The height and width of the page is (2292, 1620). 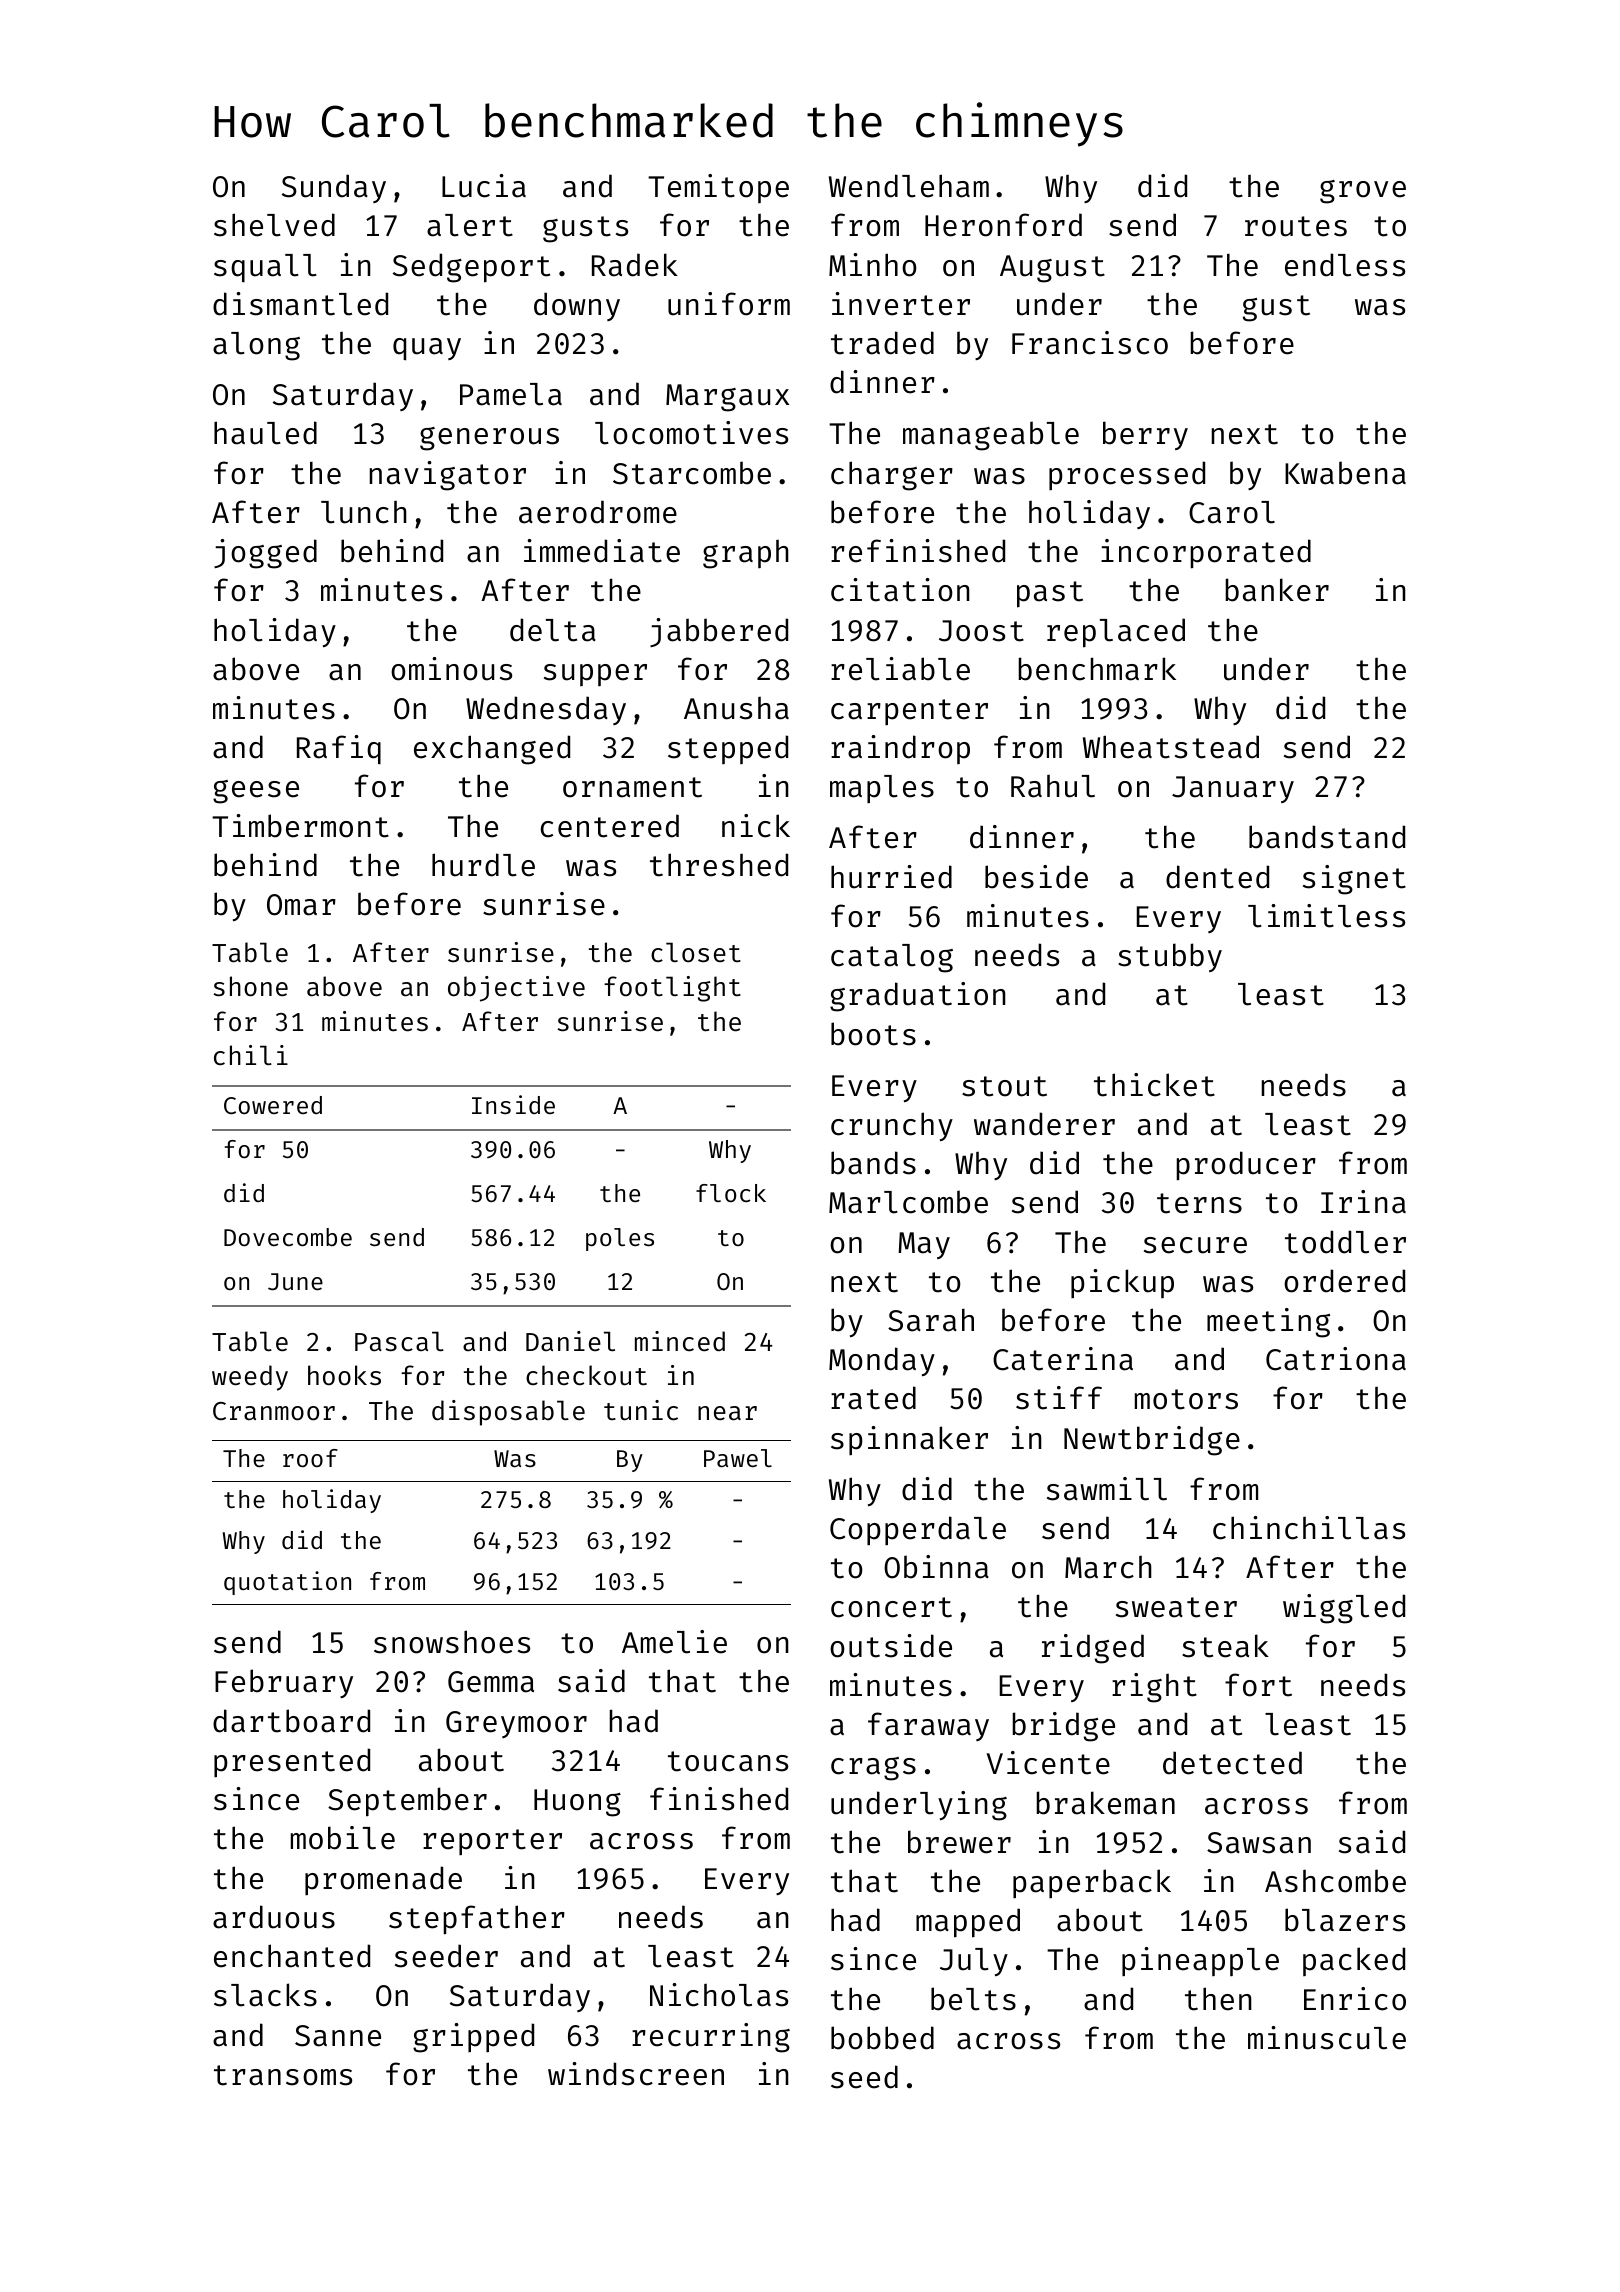 I want to click on Amelie, so click(x=674, y=1642).
